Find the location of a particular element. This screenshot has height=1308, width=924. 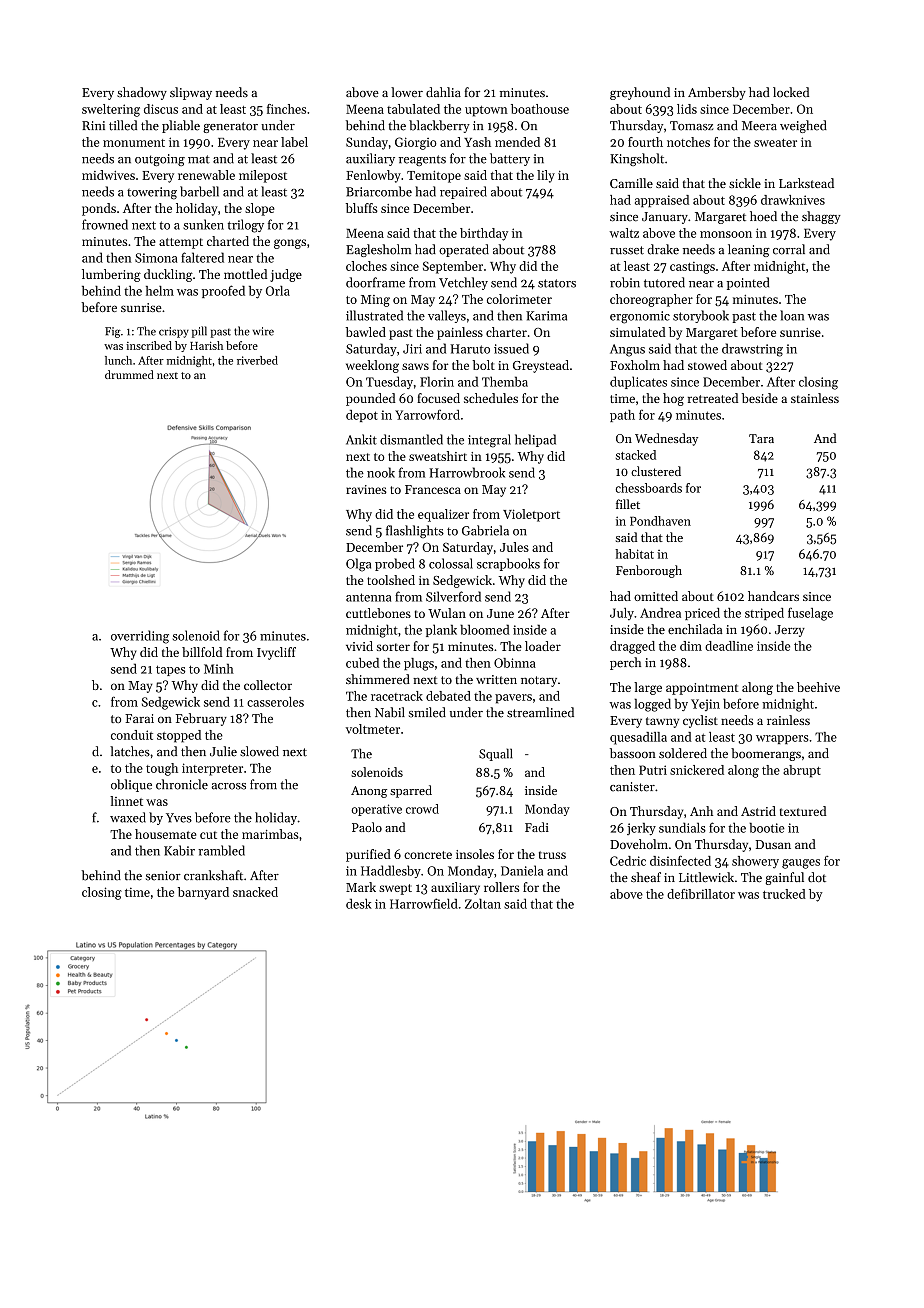

beside is located at coordinates (760, 398).
